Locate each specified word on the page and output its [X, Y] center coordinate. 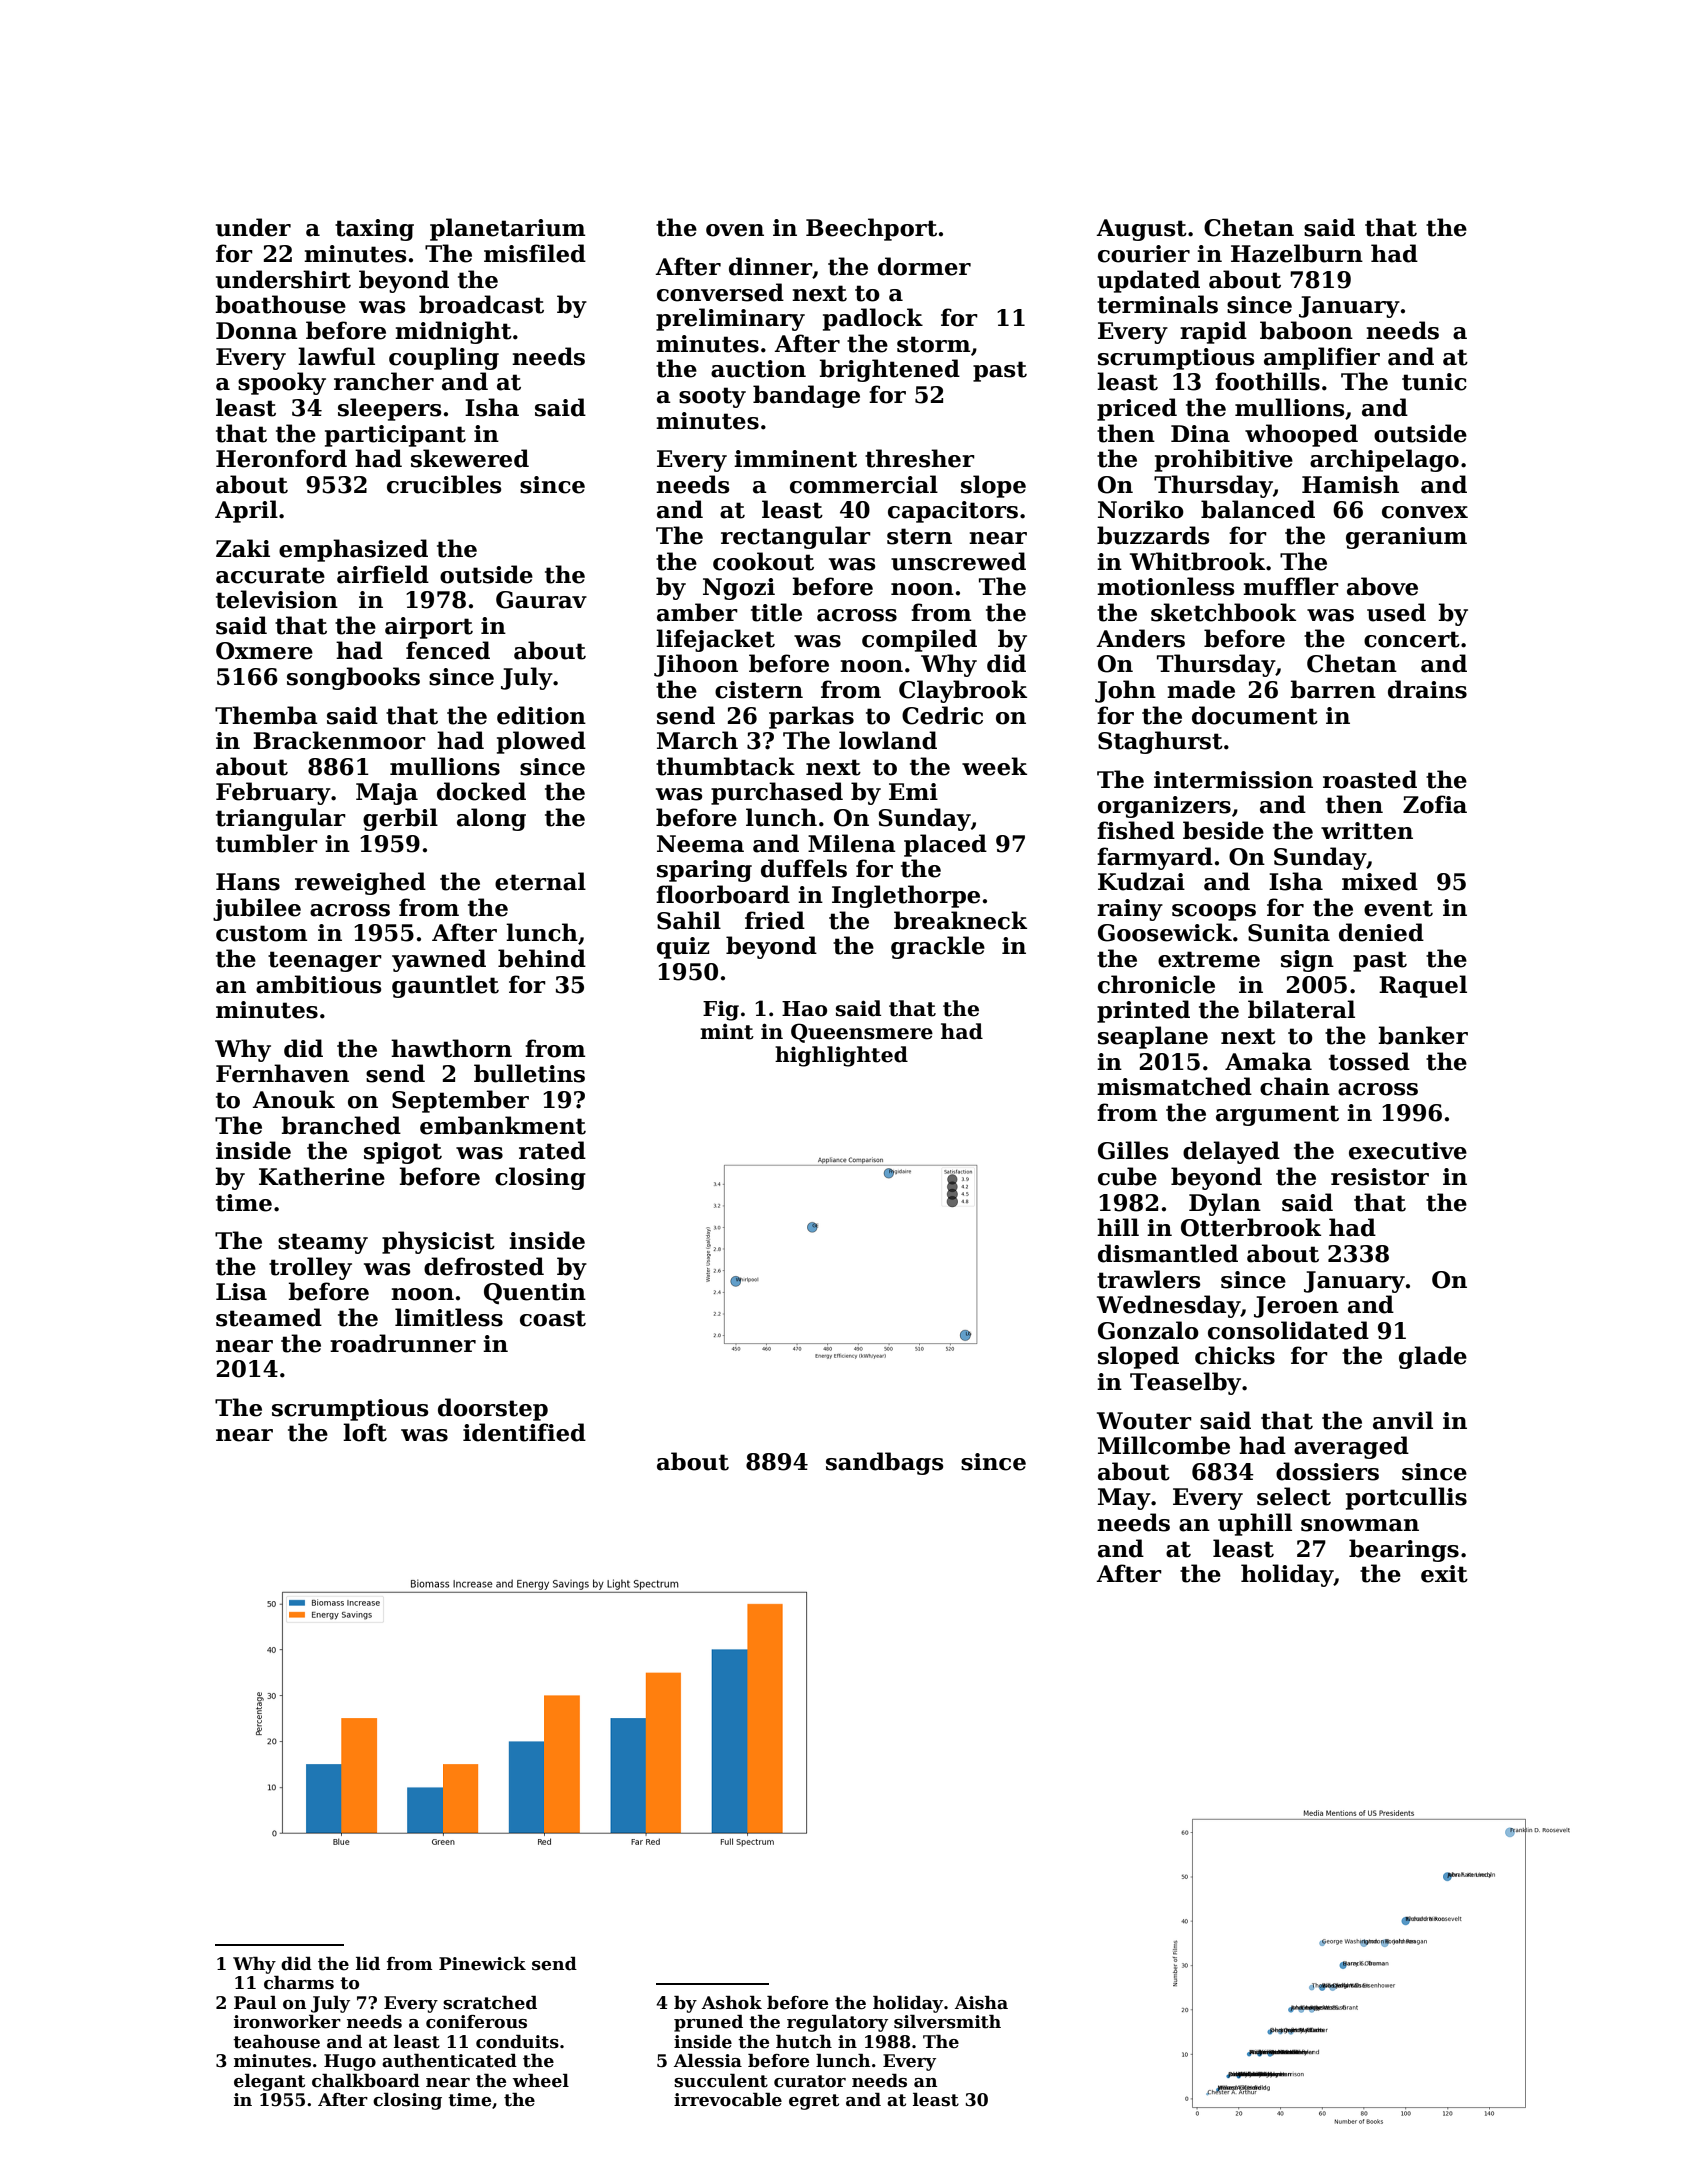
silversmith [947, 2022]
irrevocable [728, 2100]
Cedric [942, 715]
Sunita [1289, 933]
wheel [541, 2081]
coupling [444, 358]
